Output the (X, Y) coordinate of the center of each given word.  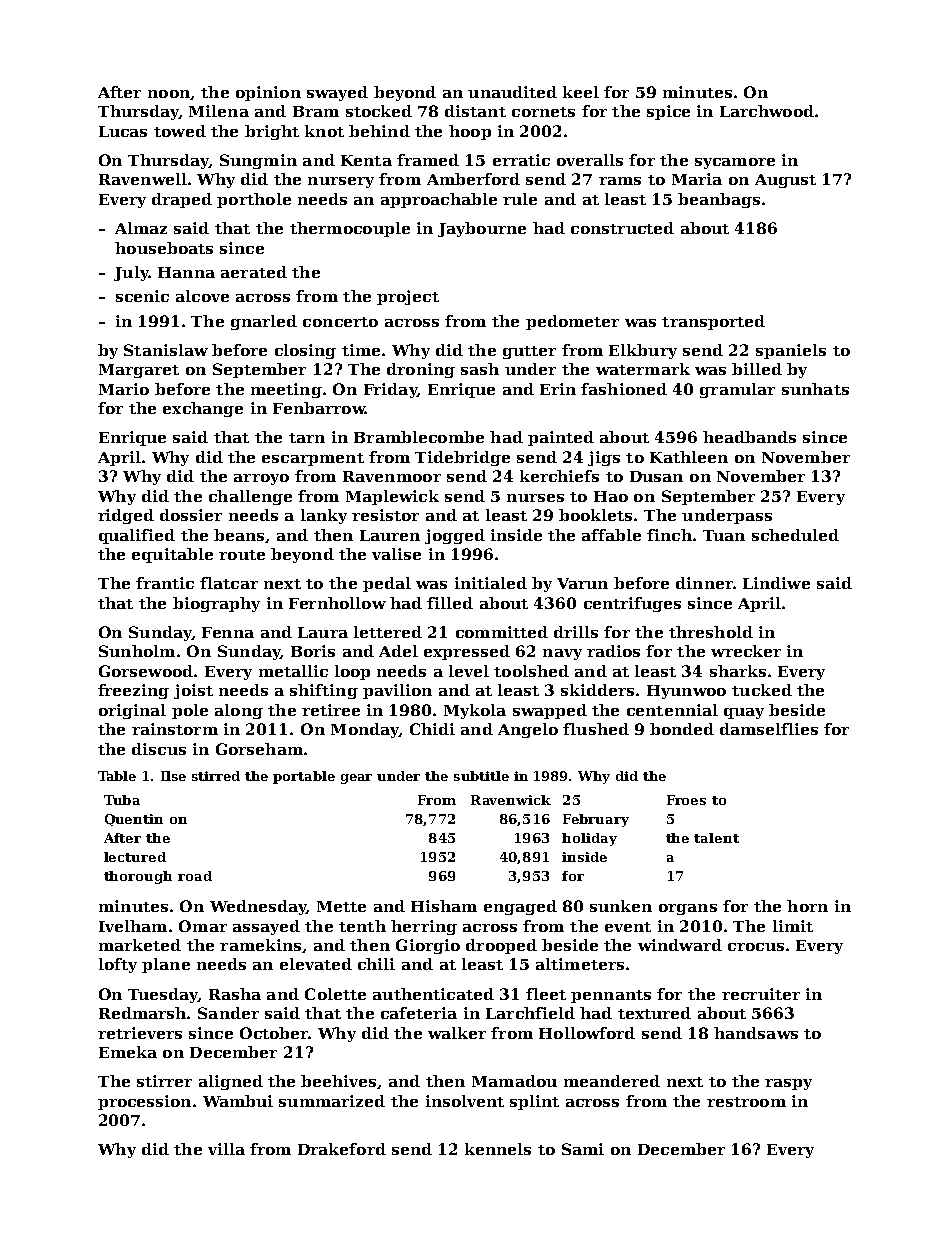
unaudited (512, 92)
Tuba (122, 800)
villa (226, 1149)
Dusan (656, 476)
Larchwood (767, 111)
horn (807, 906)
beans (239, 535)
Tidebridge (462, 458)
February (596, 820)
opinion (268, 93)
